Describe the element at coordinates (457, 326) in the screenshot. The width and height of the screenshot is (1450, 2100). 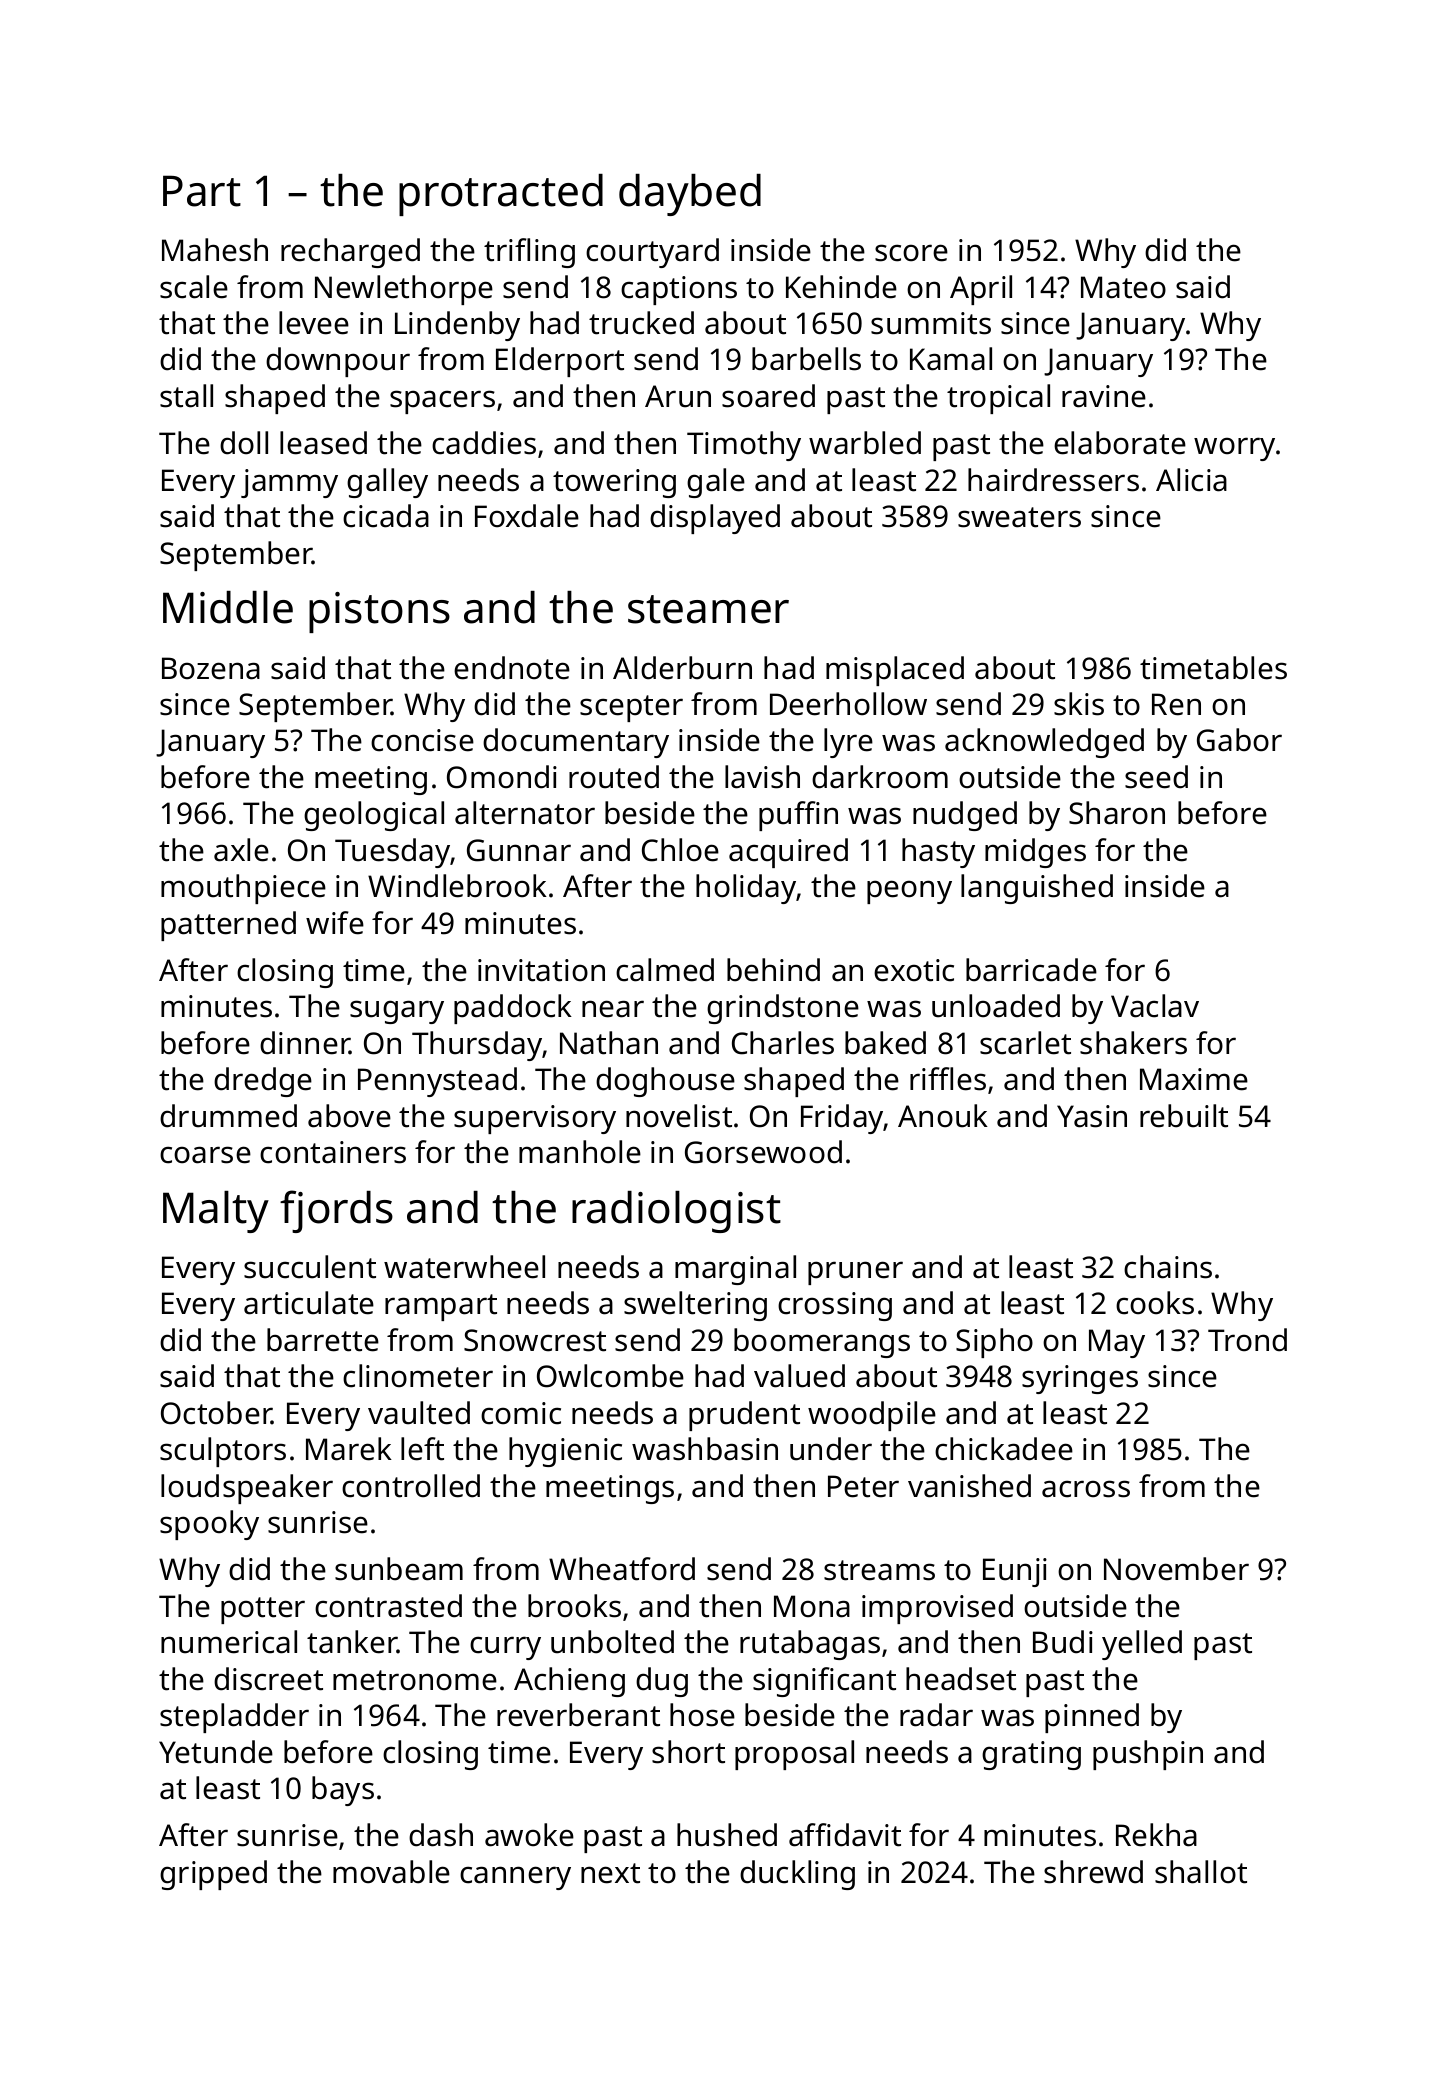
I see `Lindenby` at that location.
